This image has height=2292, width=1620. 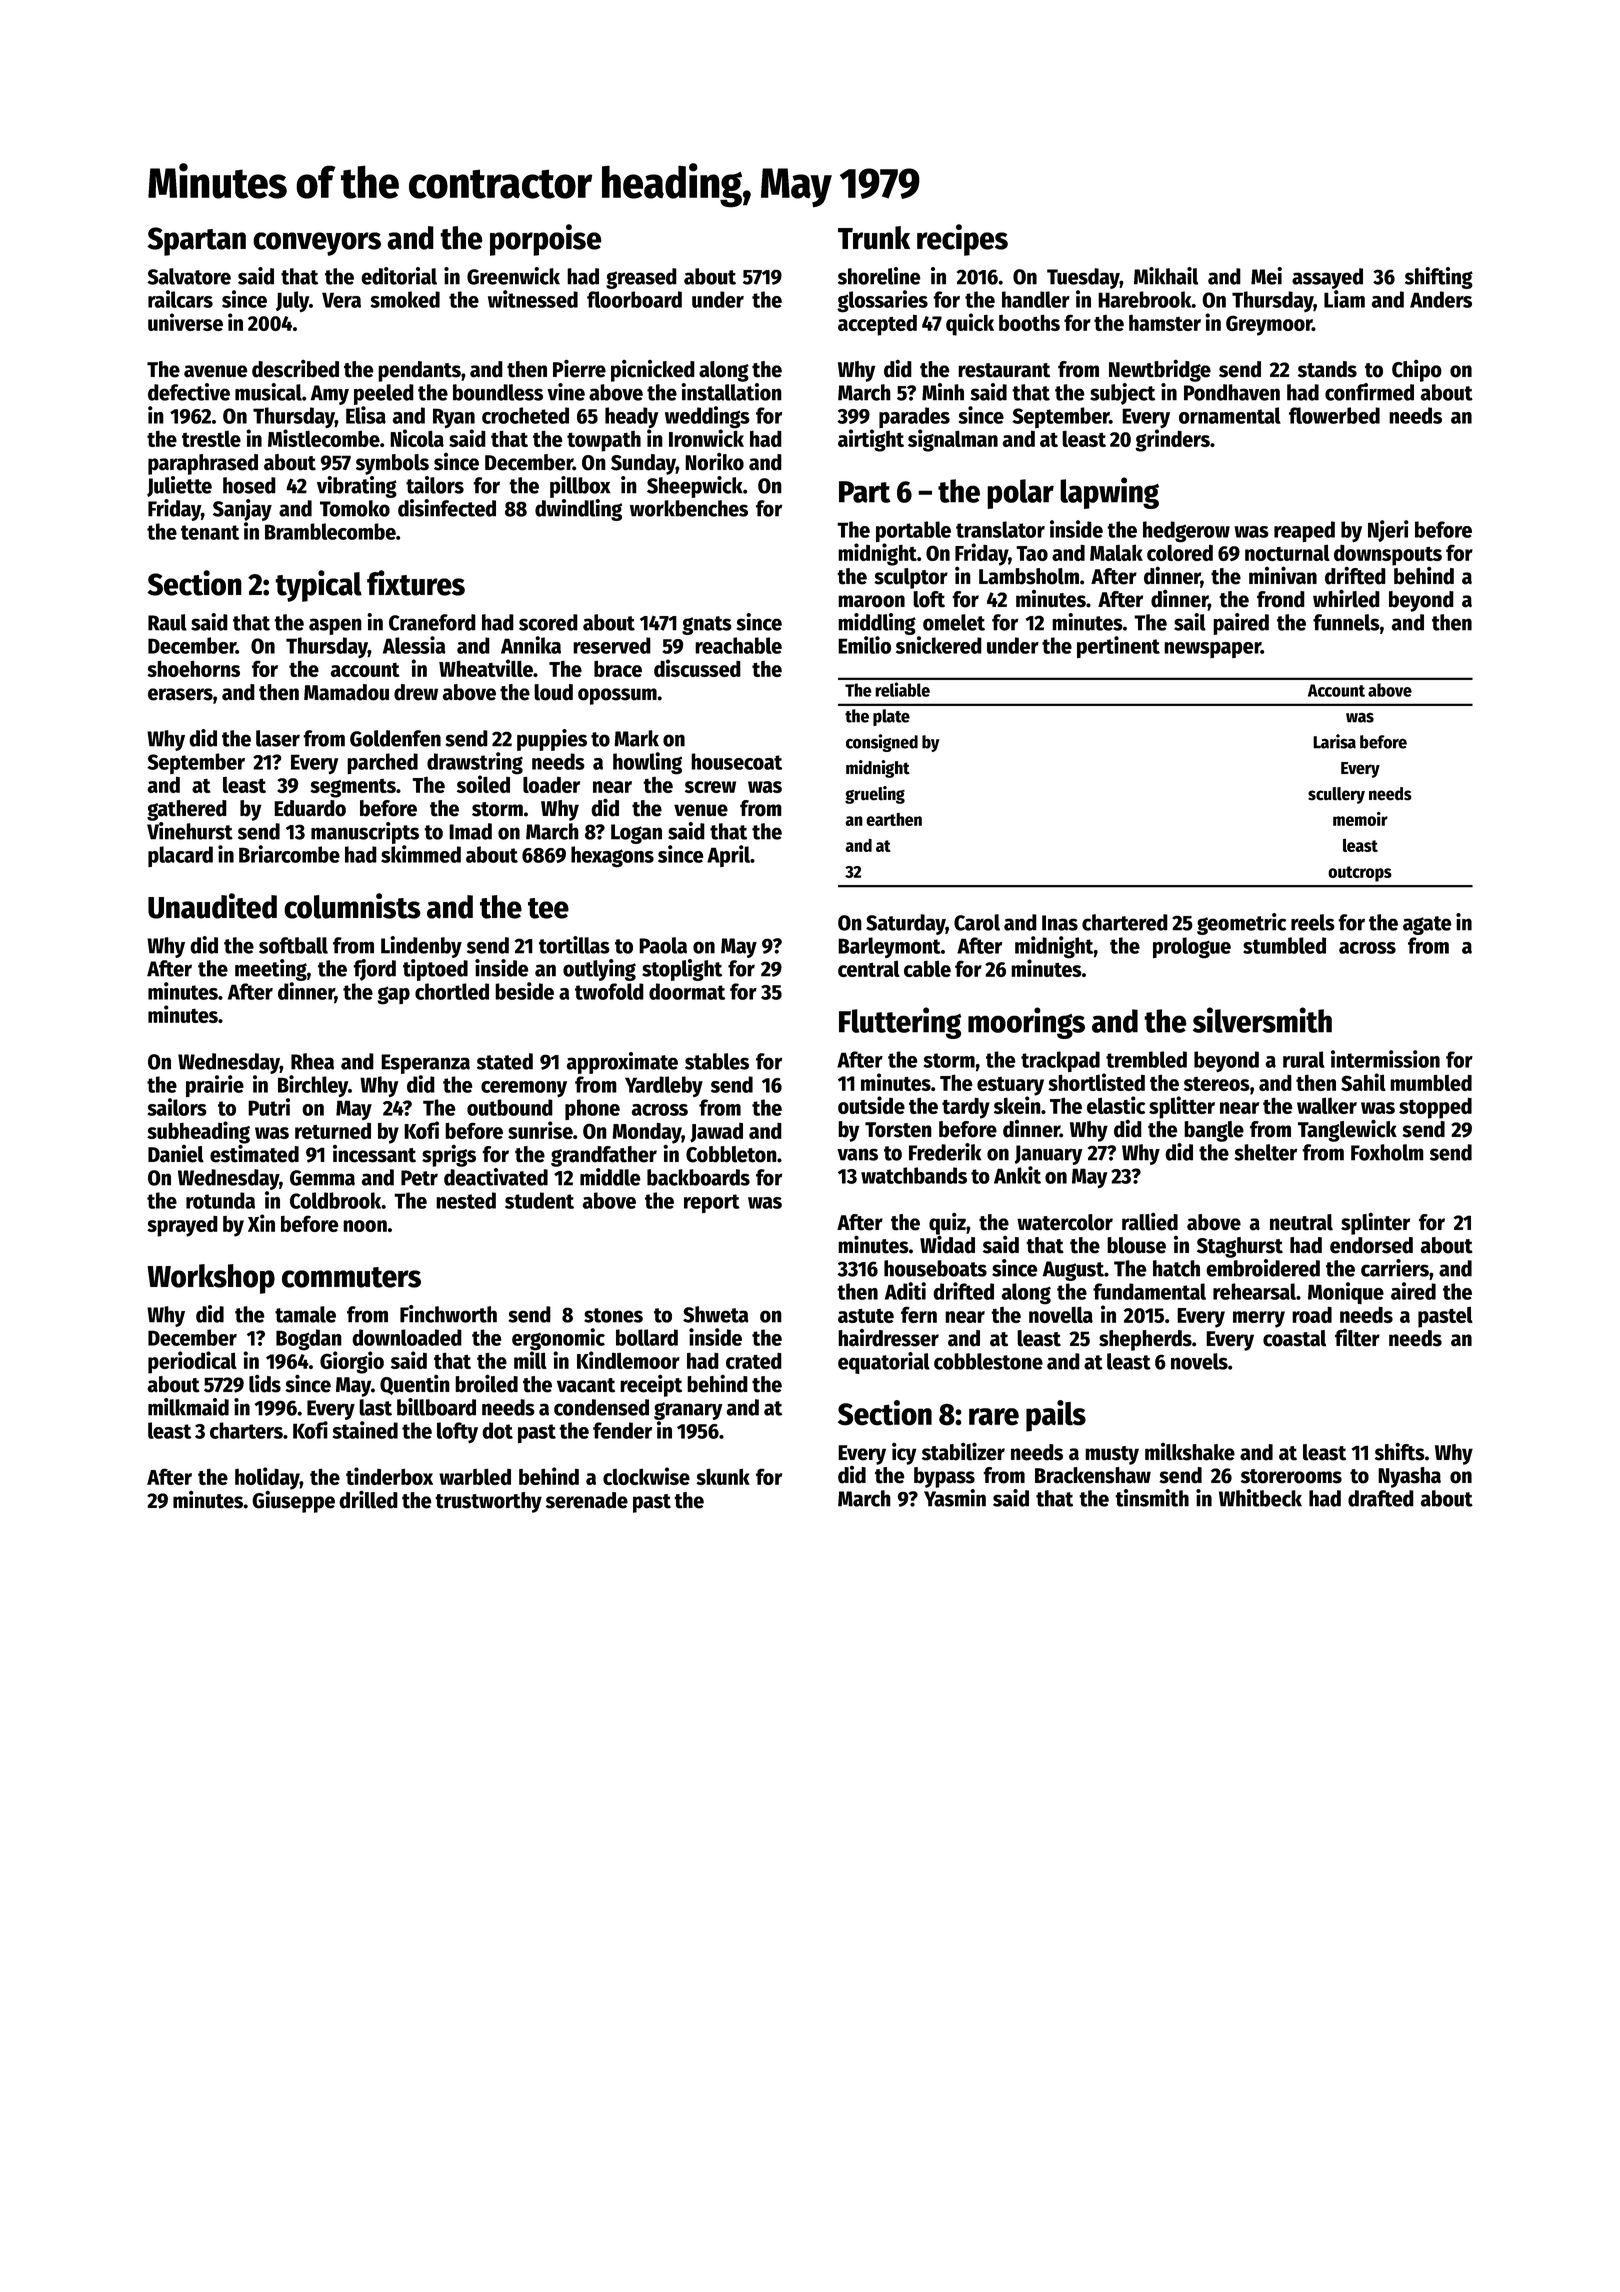 What do you see at coordinates (592, 1109) in the image?
I see `phone` at bounding box center [592, 1109].
